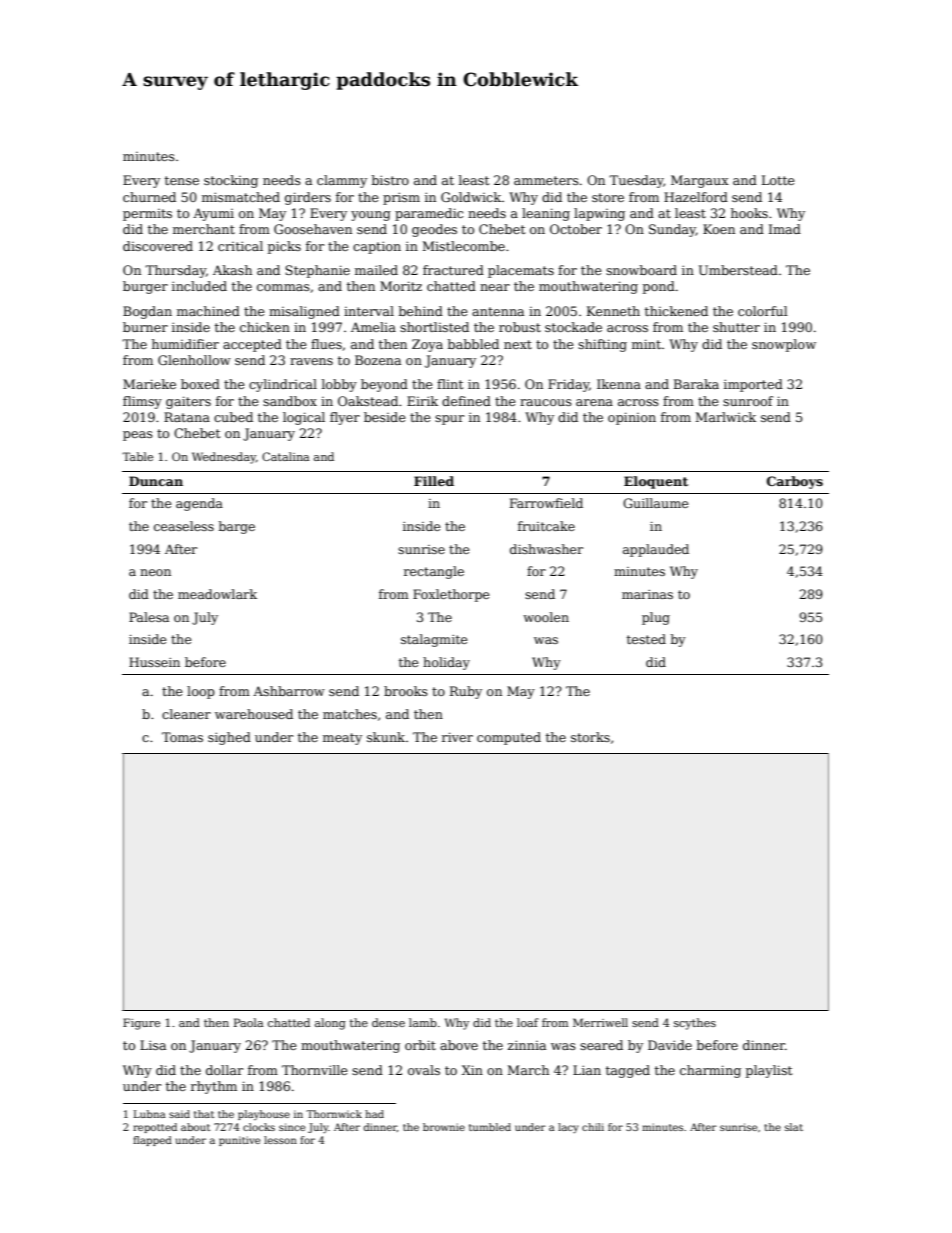  Describe the element at coordinates (656, 550) in the page. I see `applauded` at that location.
